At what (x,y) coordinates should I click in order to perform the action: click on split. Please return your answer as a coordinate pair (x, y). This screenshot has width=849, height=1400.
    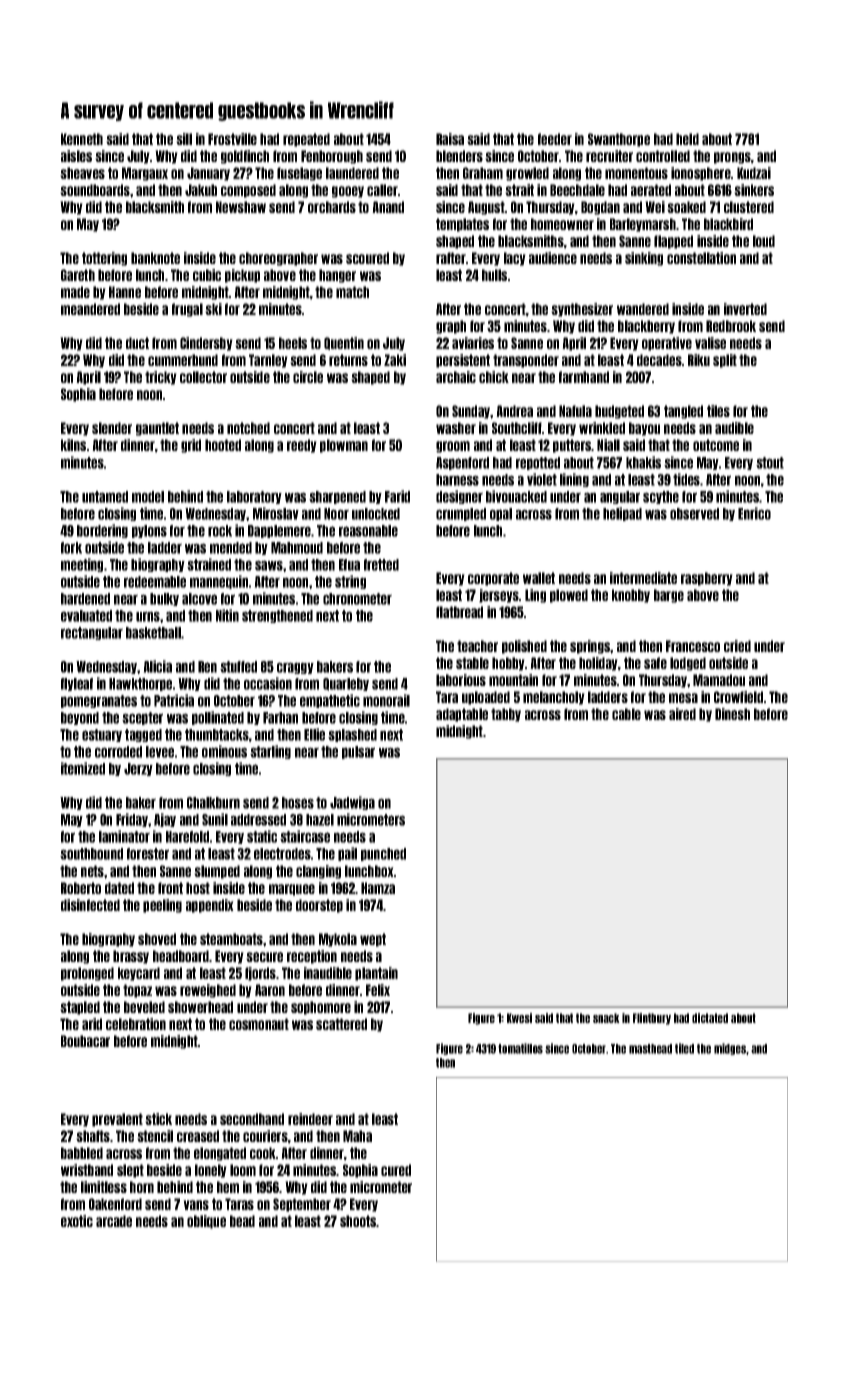
    Looking at the image, I should click on (725, 361).
